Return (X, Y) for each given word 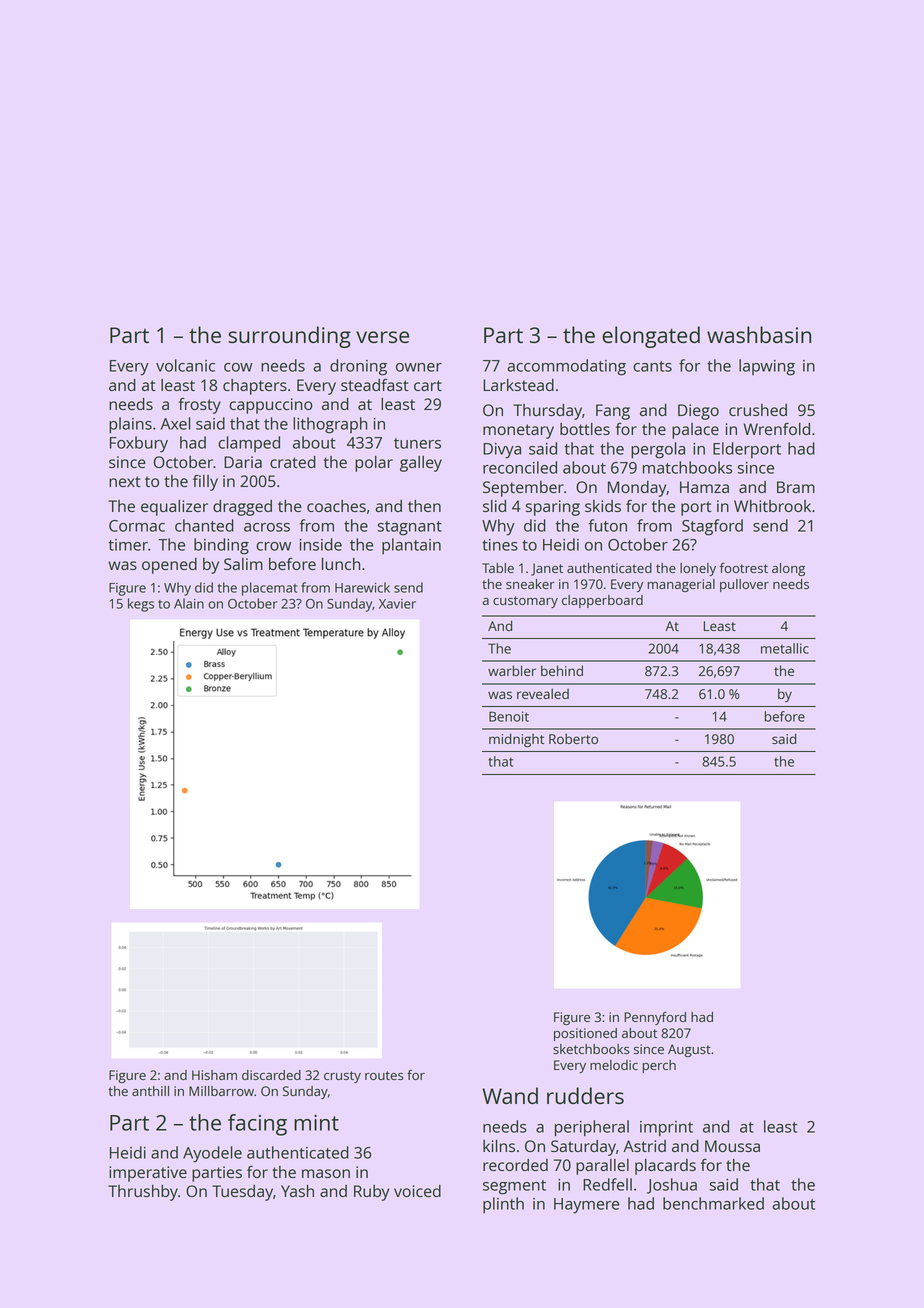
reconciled (520, 467)
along (788, 569)
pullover (744, 585)
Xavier (397, 604)
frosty (199, 406)
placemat (269, 589)
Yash (297, 1191)
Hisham (214, 1075)
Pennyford (655, 1018)
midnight (516, 740)
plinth (503, 1205)
